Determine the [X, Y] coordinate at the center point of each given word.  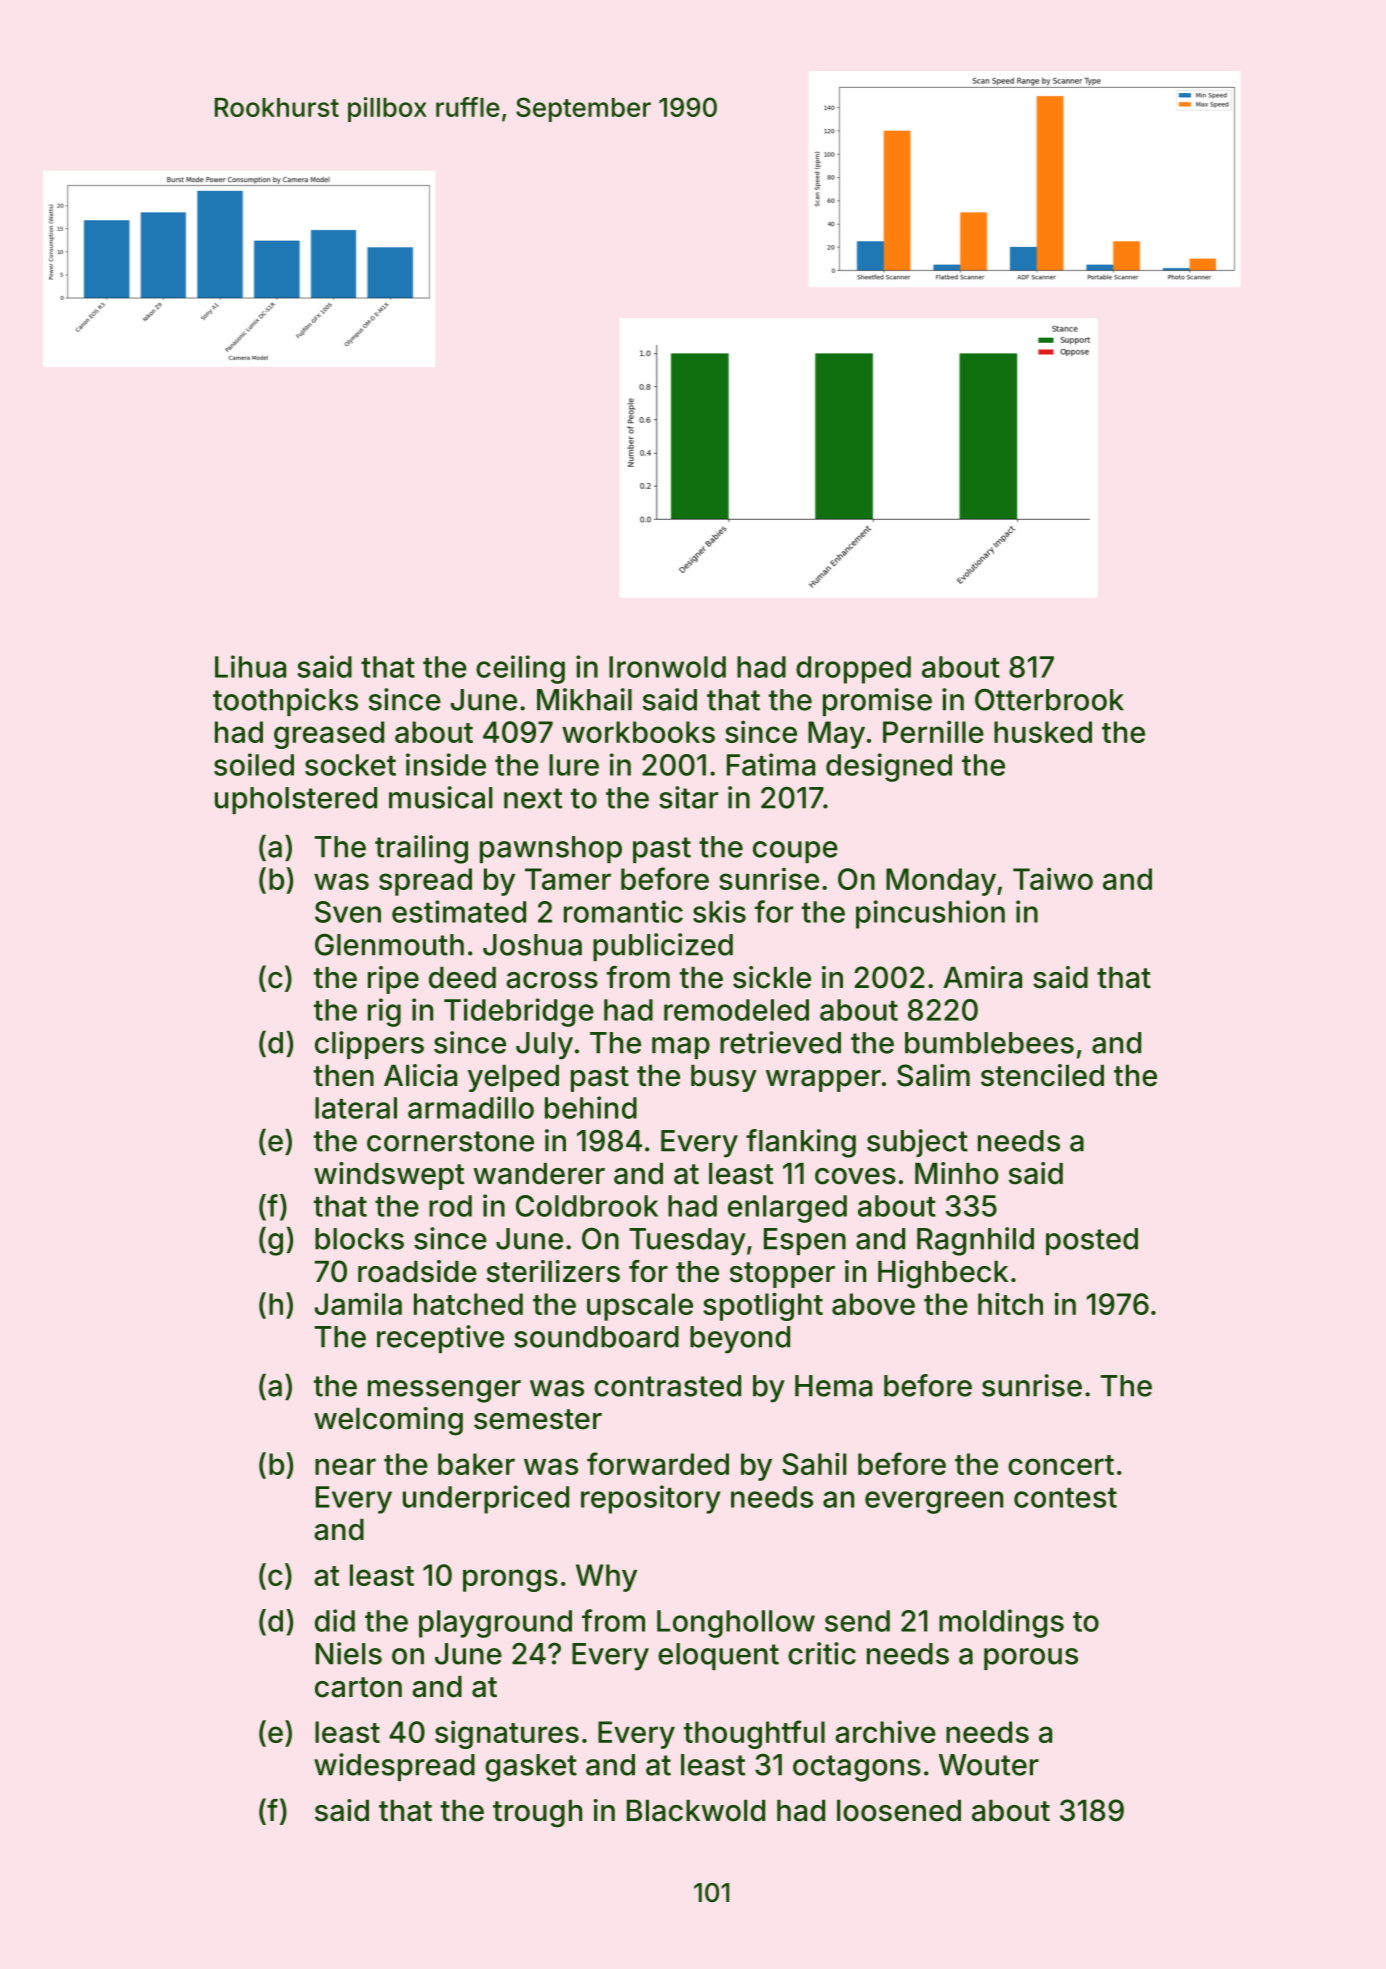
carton [358, 1687]
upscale [640, 1307]
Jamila [358, 1303]
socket [350, 765]
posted [1092, 1241]
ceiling [520, 669]
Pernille [933, 731]
